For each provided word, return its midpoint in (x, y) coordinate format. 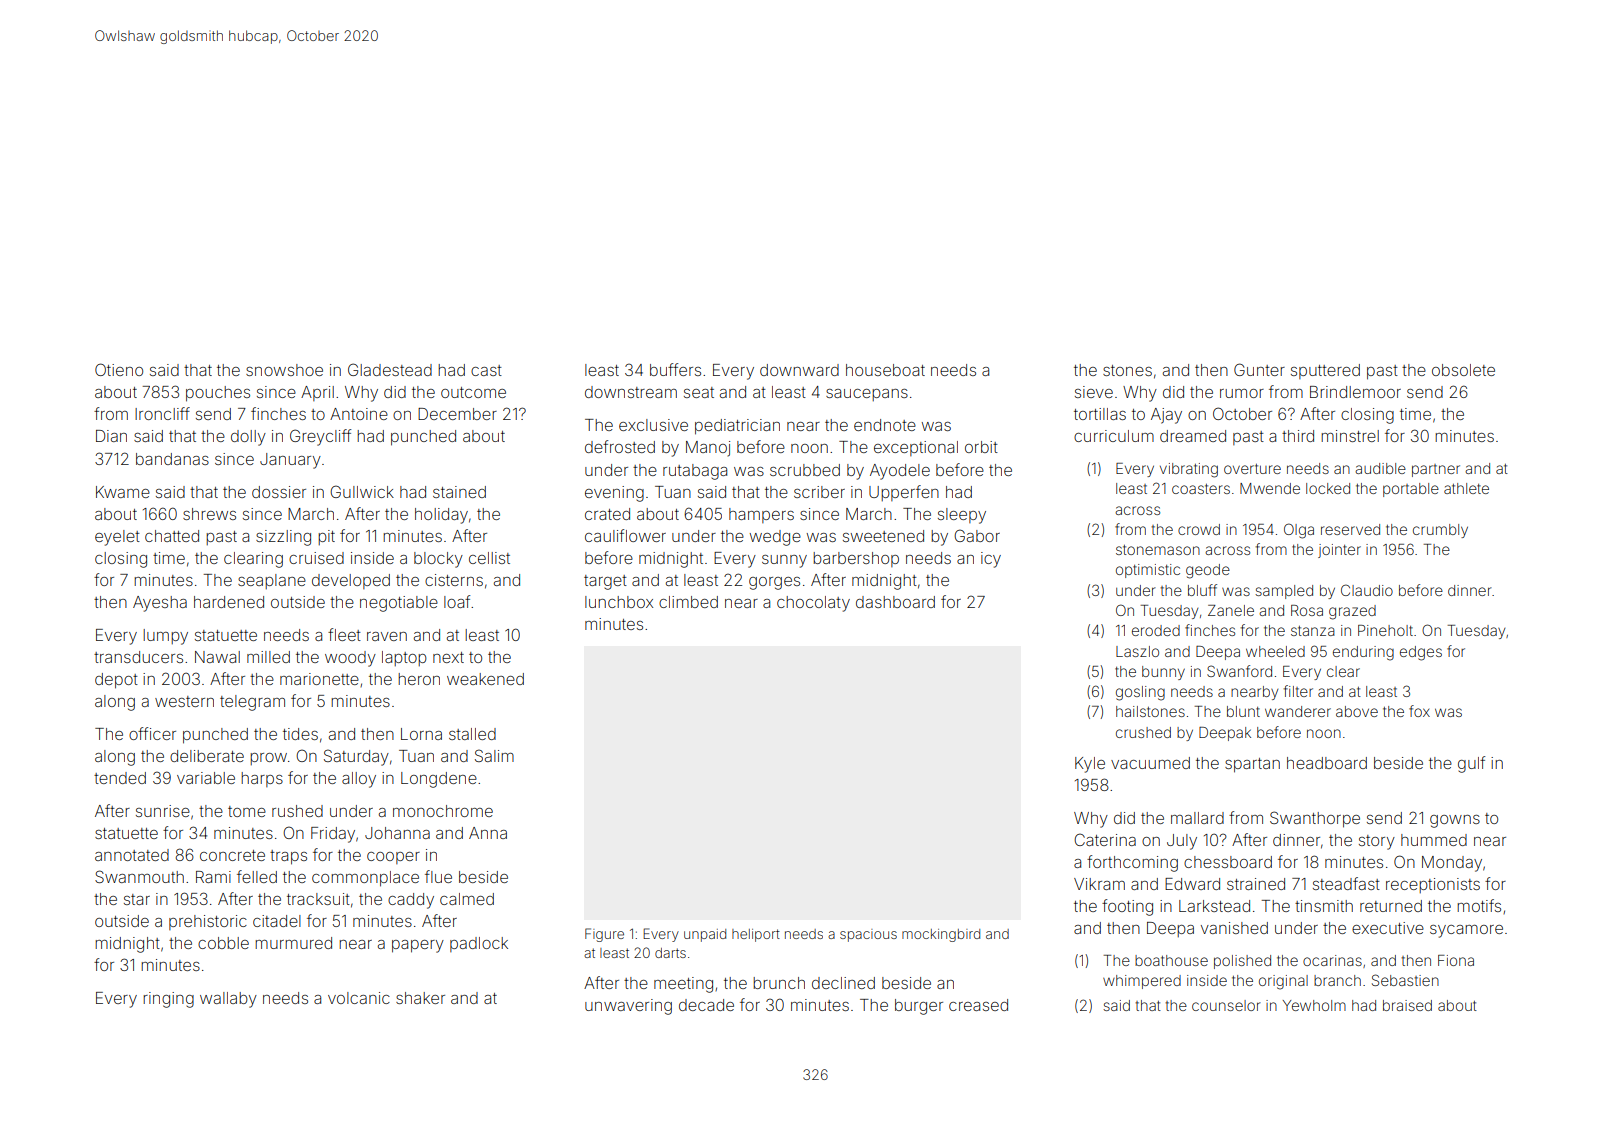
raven (387, 636)
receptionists (1433, 885)
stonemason (1158, 550)
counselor (1226, 1005)
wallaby (228, 1000)
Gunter (1259, 369)
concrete (232, 855)
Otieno (119, 369)
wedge (775, 538)
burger (919, 1007)
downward (799, 370)
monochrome (443, 811)
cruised (316, 558)
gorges (774, 583)
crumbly (1440, 531)
